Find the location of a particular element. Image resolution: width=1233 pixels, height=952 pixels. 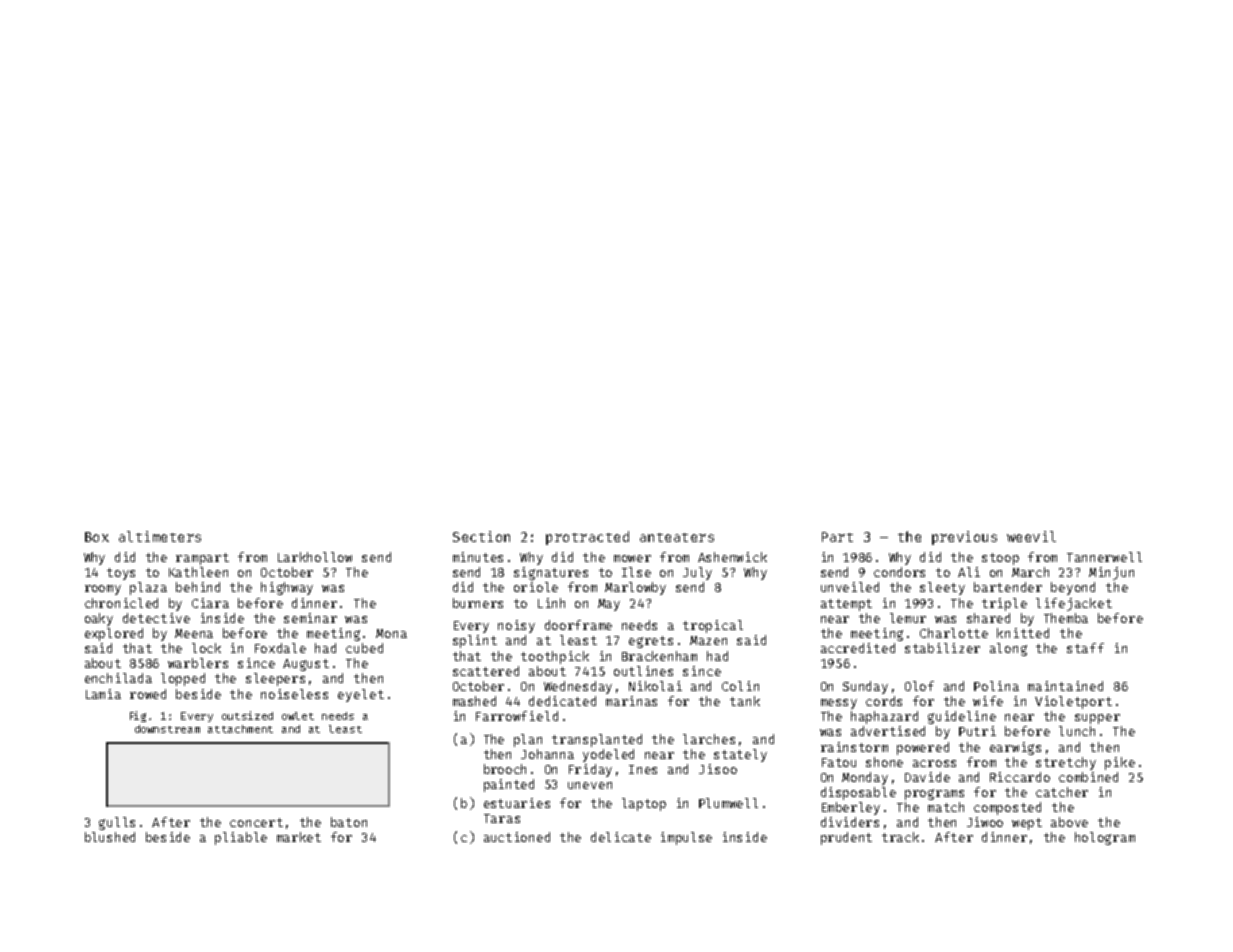

impulse is located at coordinates (686, 838).
